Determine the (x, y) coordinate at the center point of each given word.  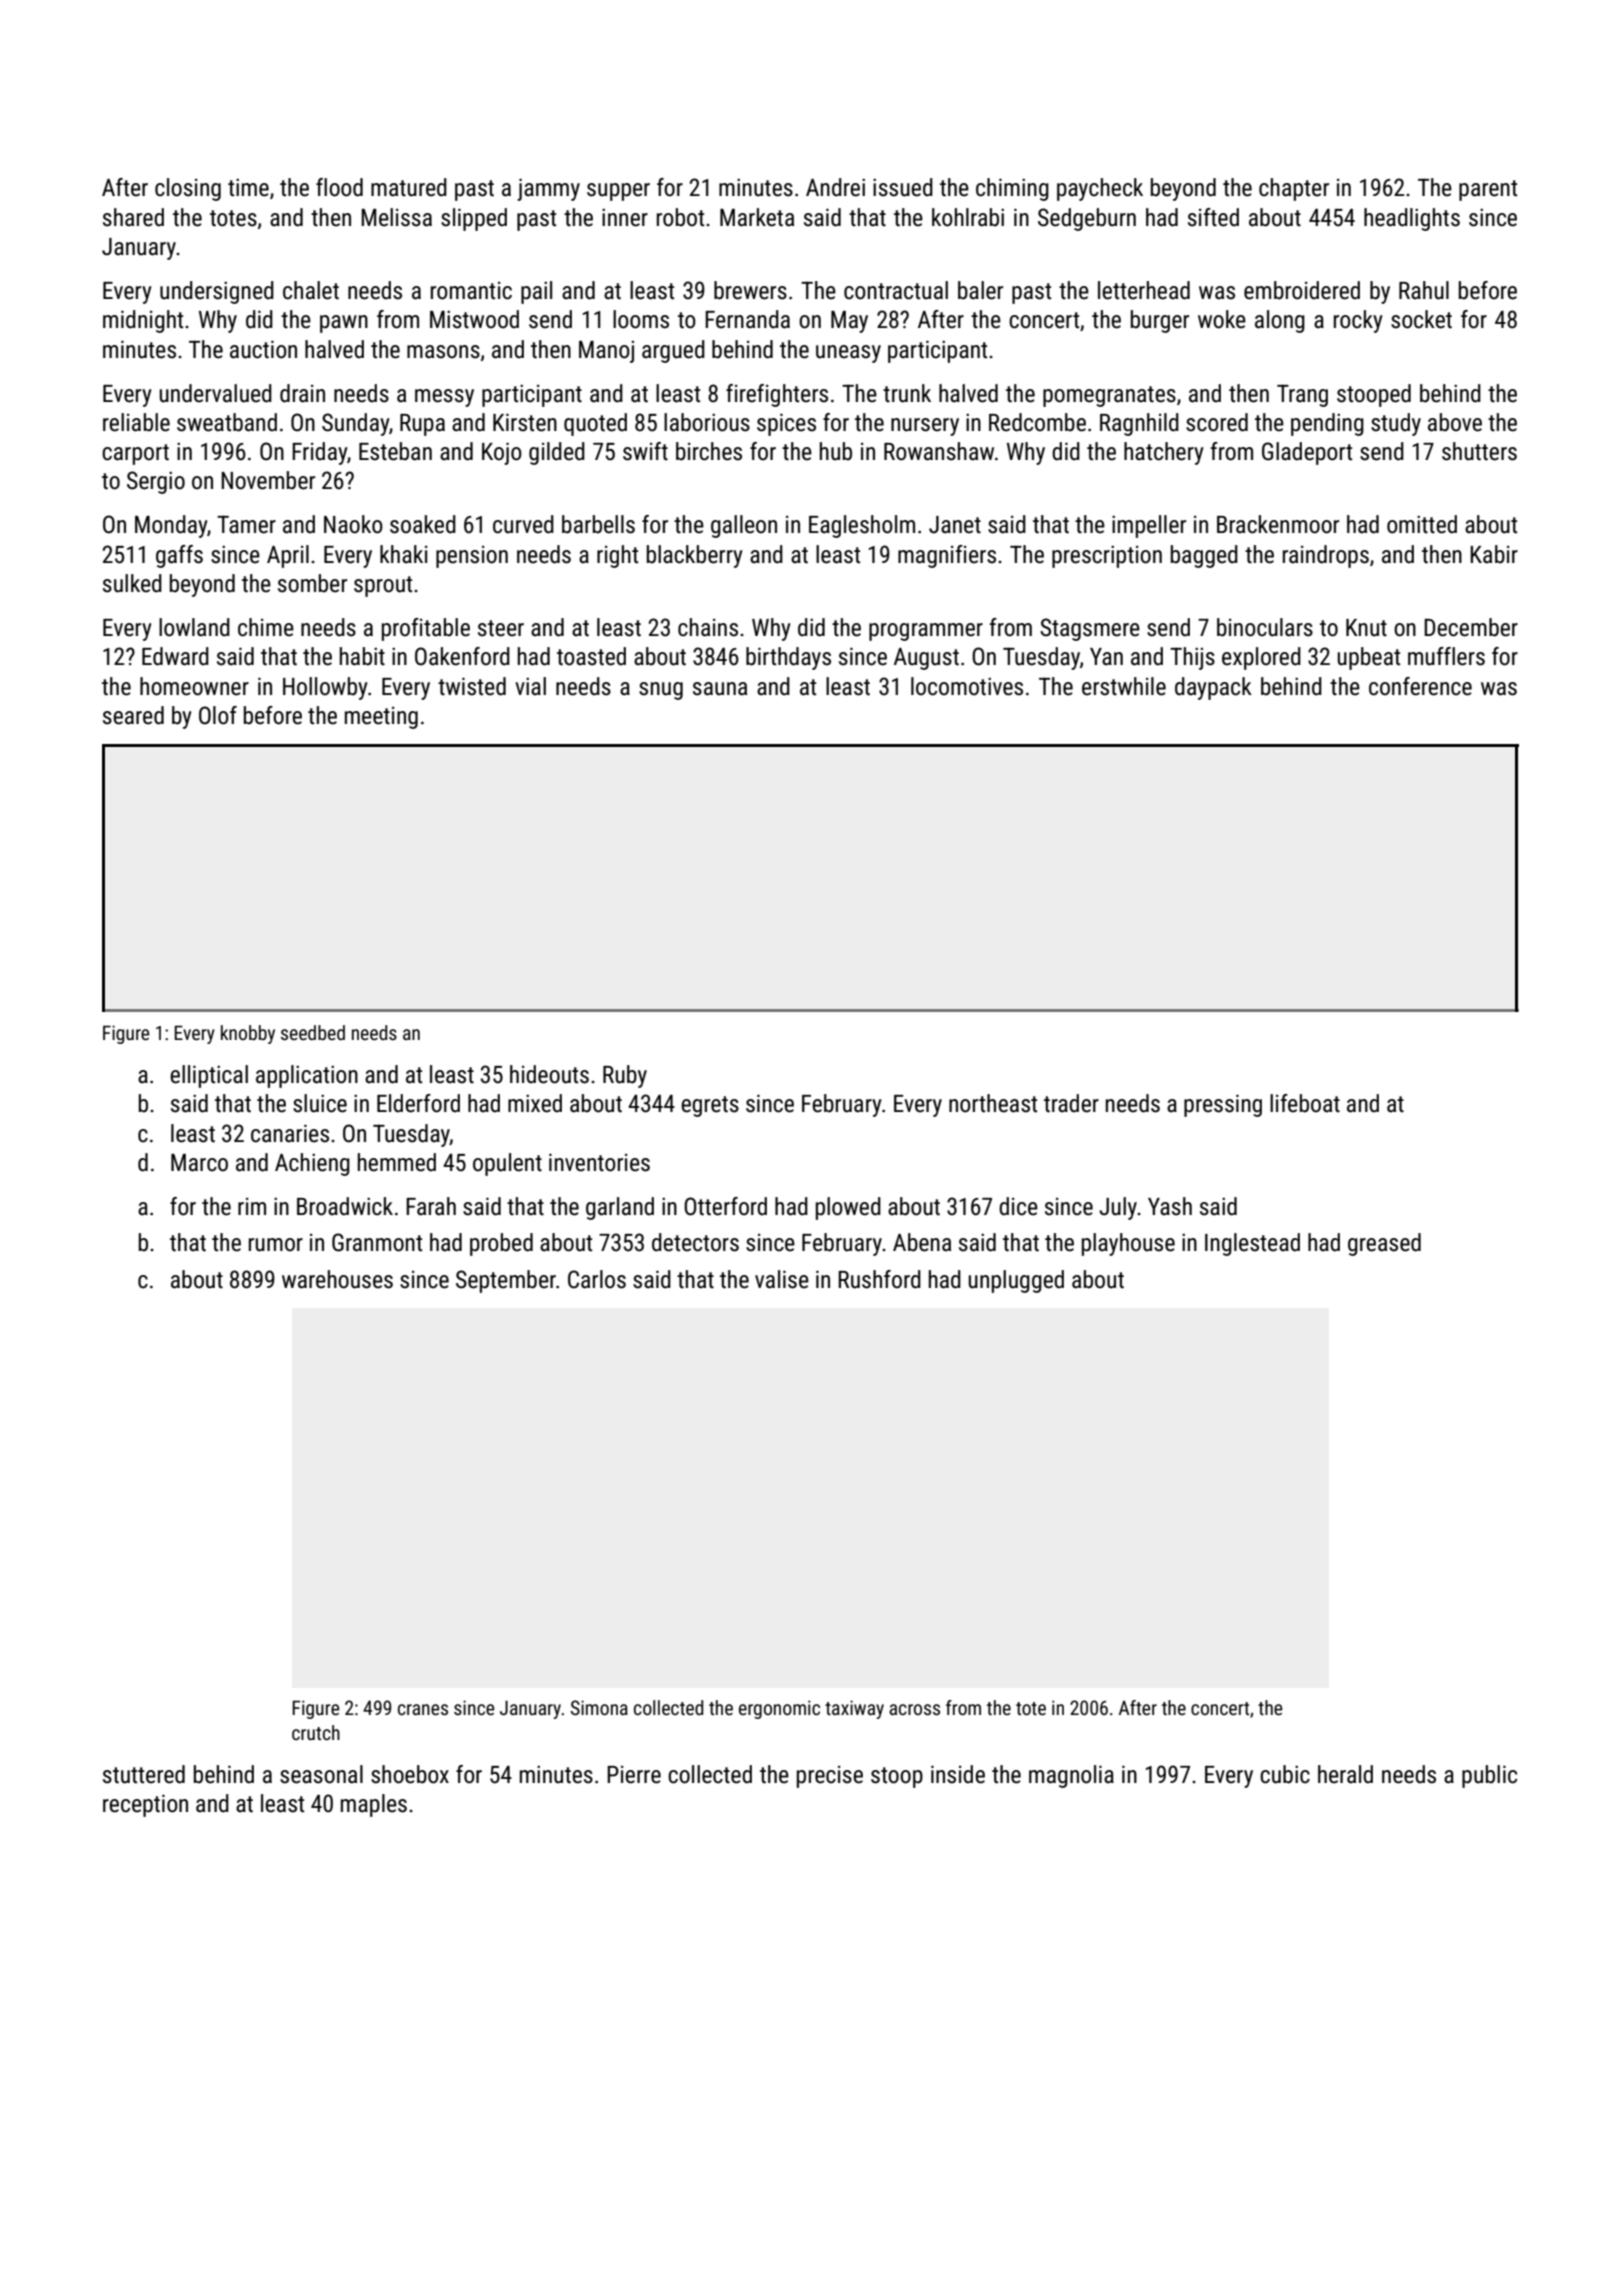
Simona (599, 1707)
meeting (381, 718)
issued (903, 187)
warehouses (337, 1279)
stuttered (144, 1774)
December (1471, 627)
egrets (710, 1106)
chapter (1294, 189)
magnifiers (947, 556)
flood (339, 187)
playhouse (1128, 1244)
